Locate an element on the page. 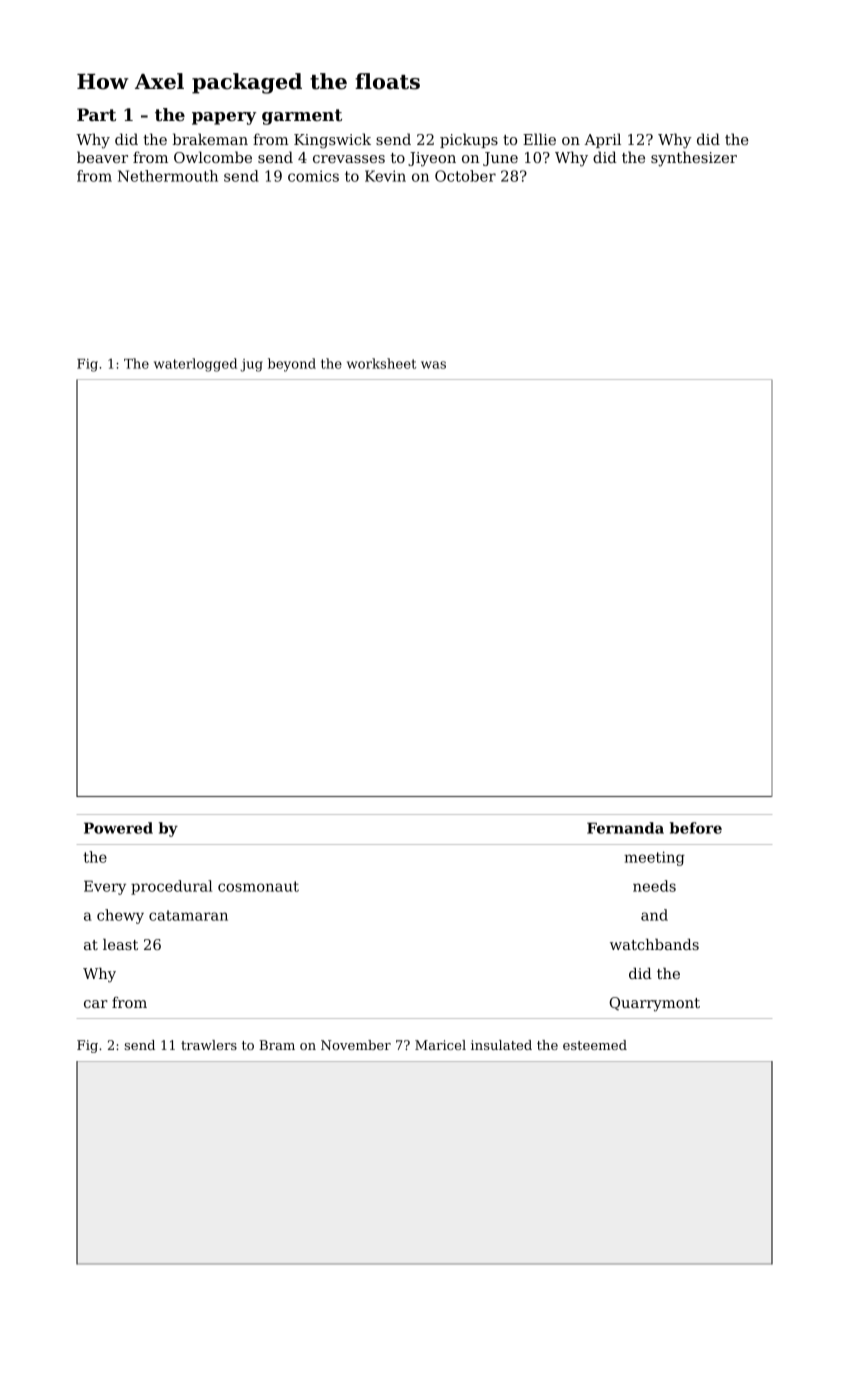 The height and width of the page is (1400, 849). April is located at coordinates (602, 140).
